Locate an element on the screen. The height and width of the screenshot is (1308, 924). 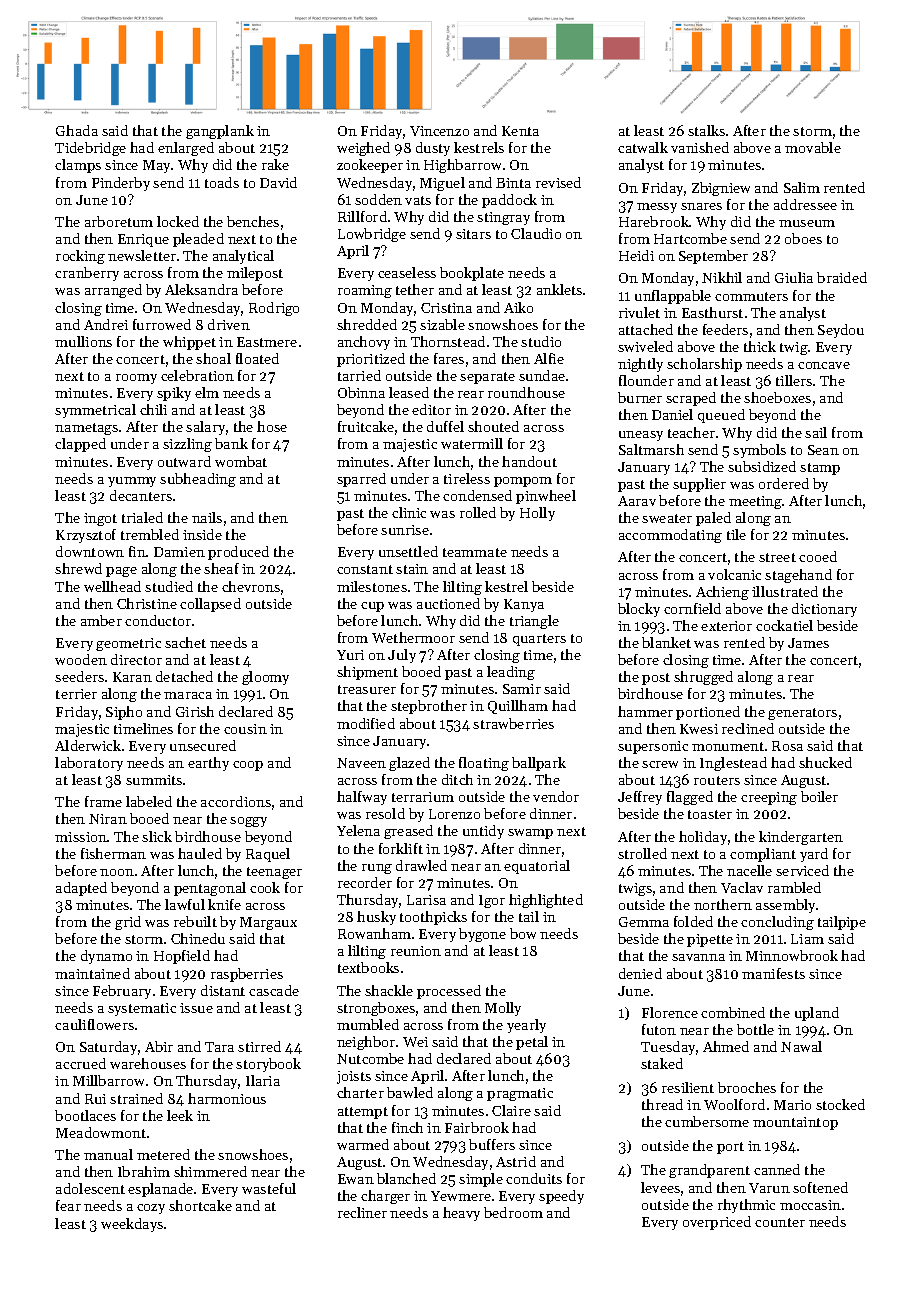
rocking is located at coordinates (80, 257).
